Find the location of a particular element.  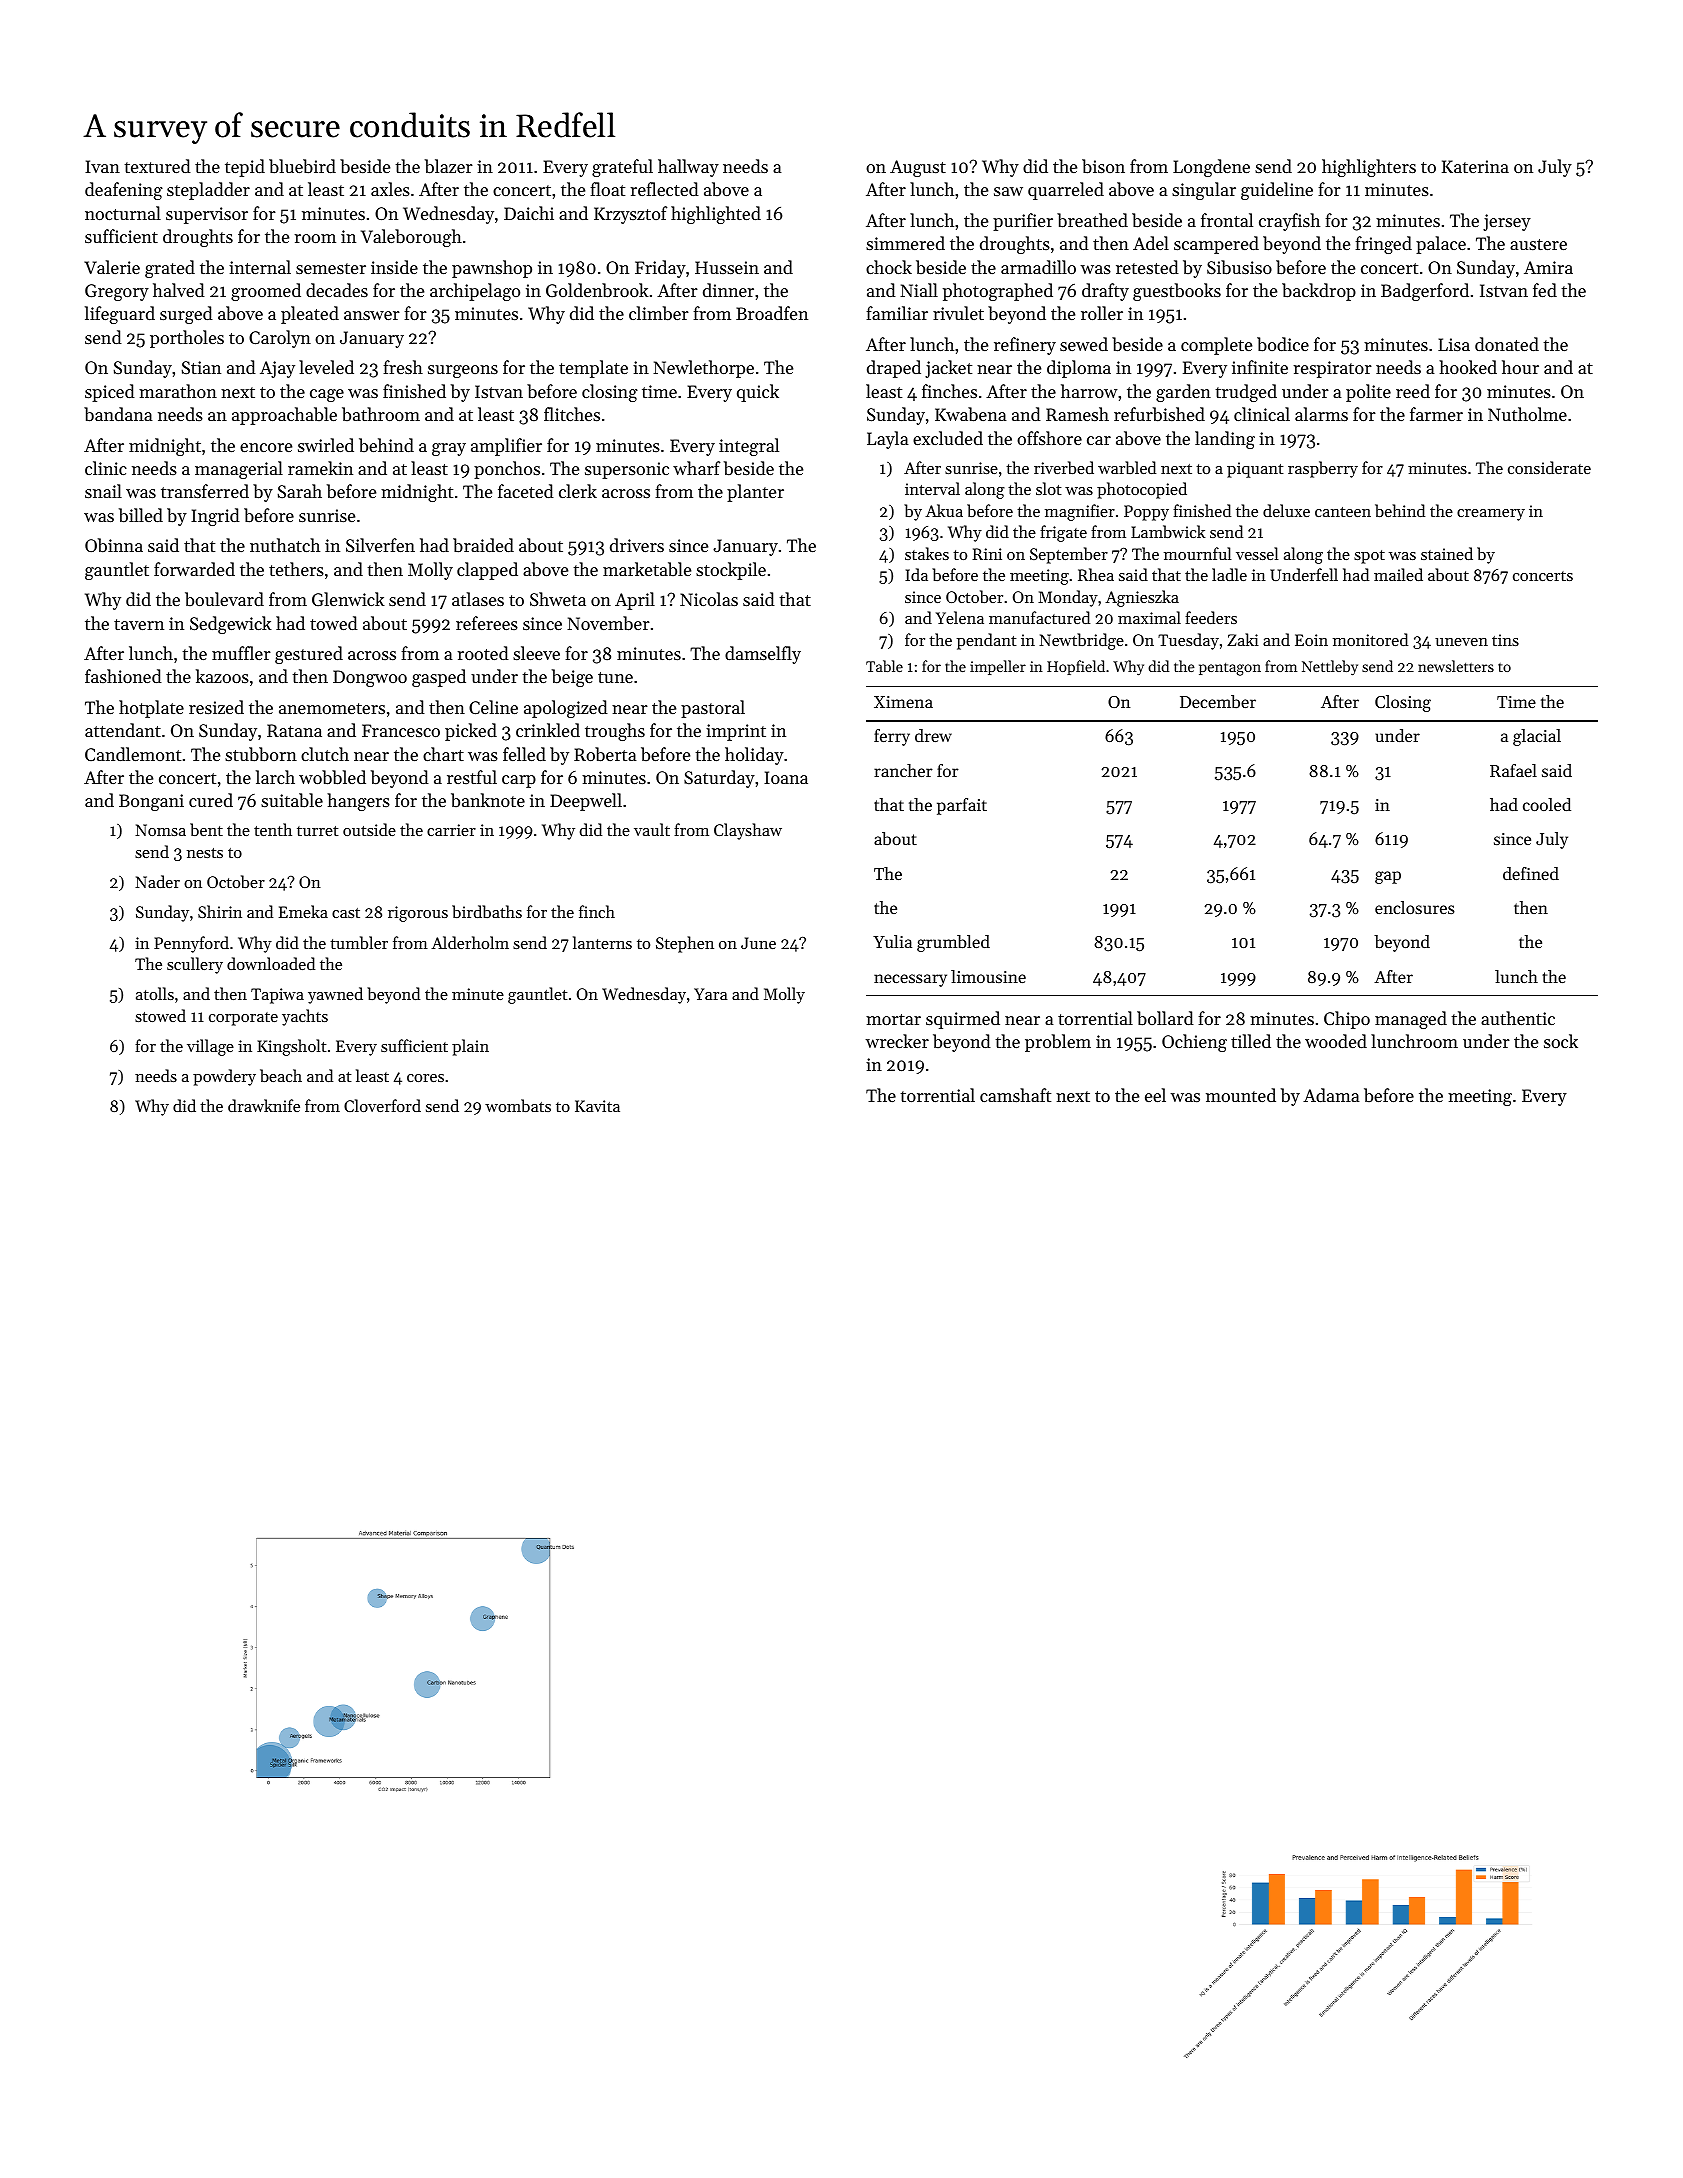

tune is located at coordinates (615, 677).
